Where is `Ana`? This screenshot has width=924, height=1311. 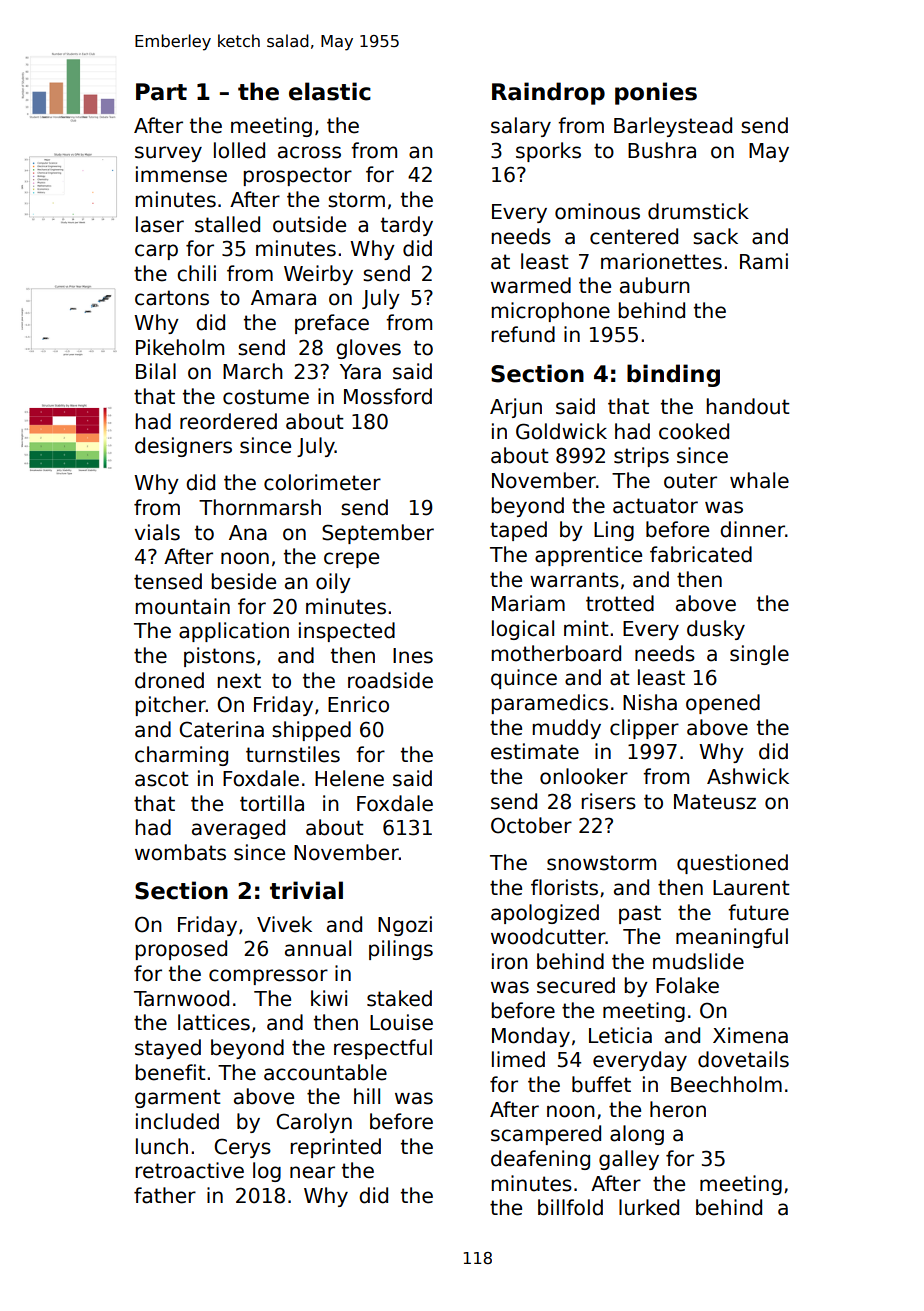 Ana is located at coordinates (248, 533).
